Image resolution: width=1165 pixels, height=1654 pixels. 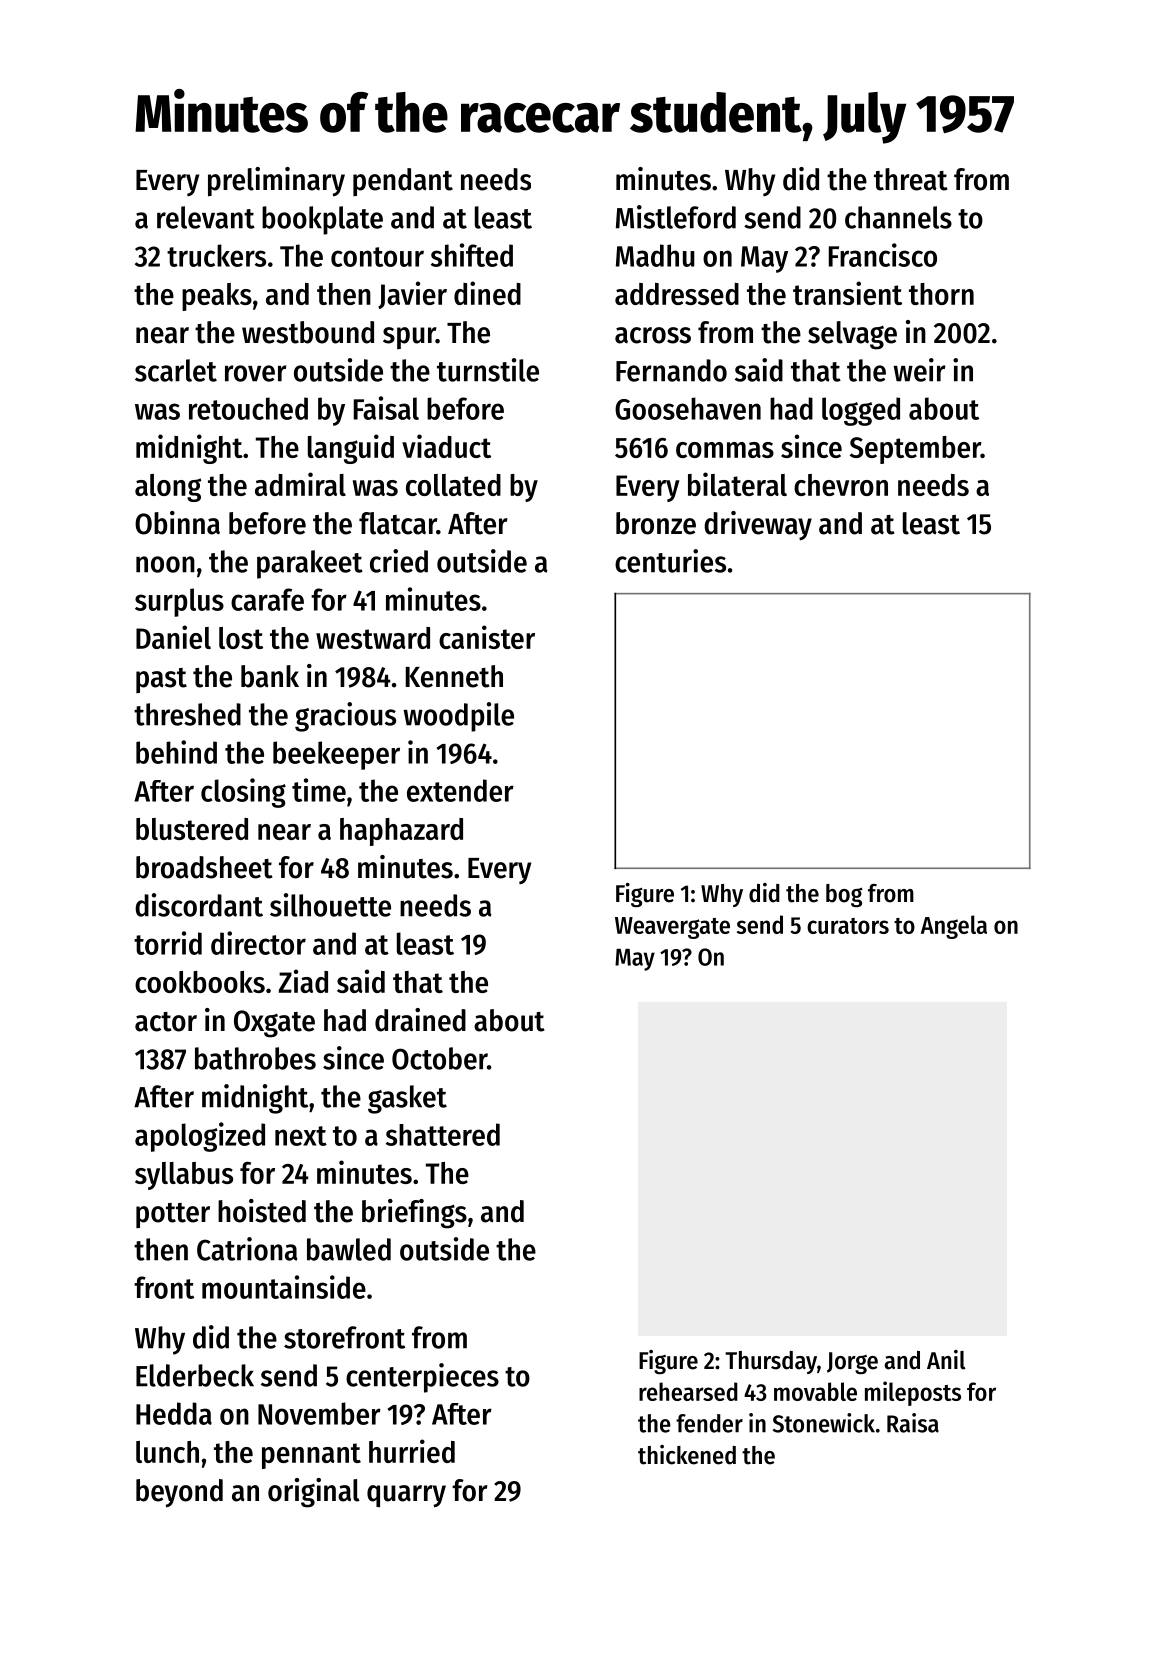 What do you see at coordinates (841, 485) in the image?
I see `chevron` at bounding box center [841, 485].
